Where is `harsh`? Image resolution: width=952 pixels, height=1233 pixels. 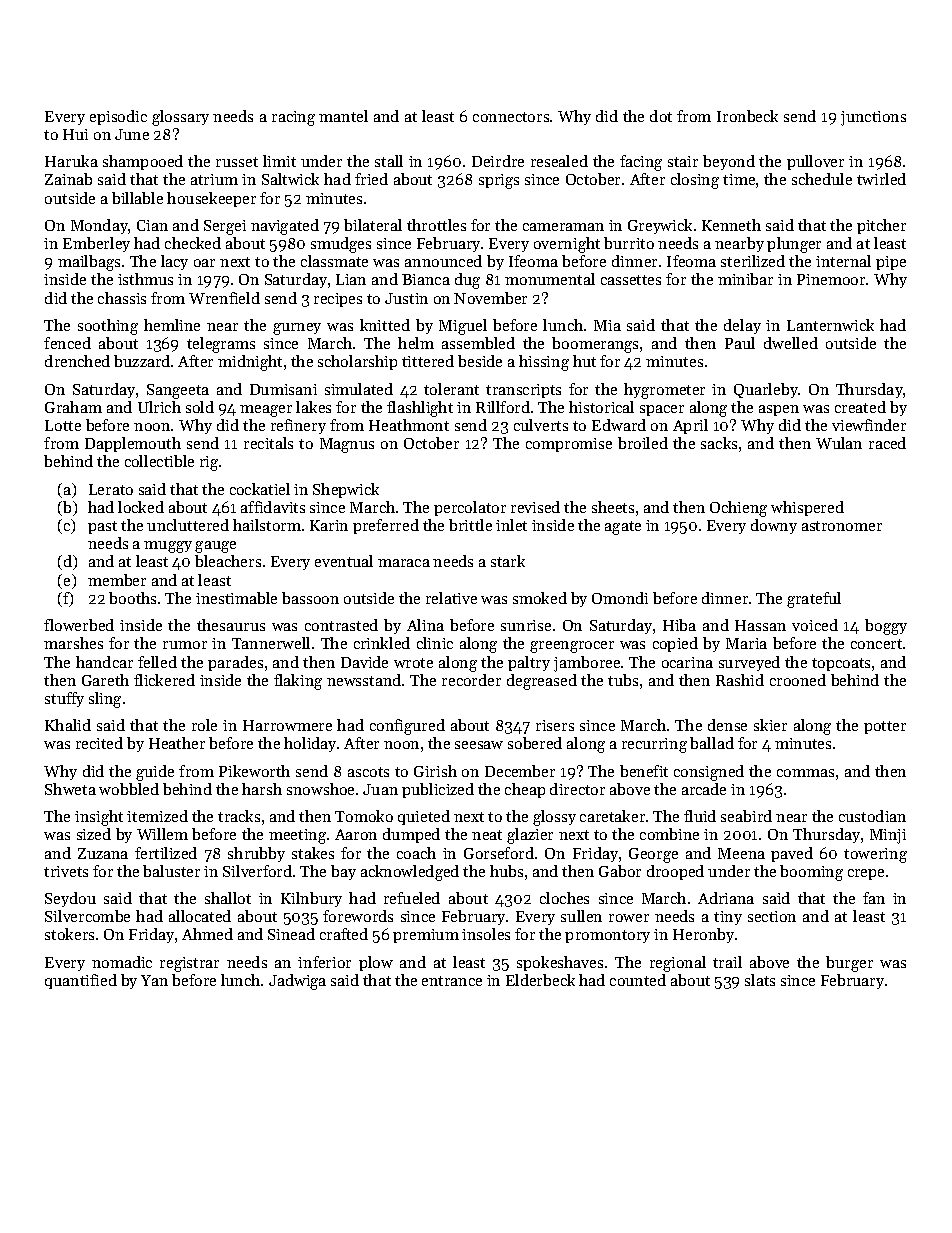
harsh is located at coordinates (262, 789).
